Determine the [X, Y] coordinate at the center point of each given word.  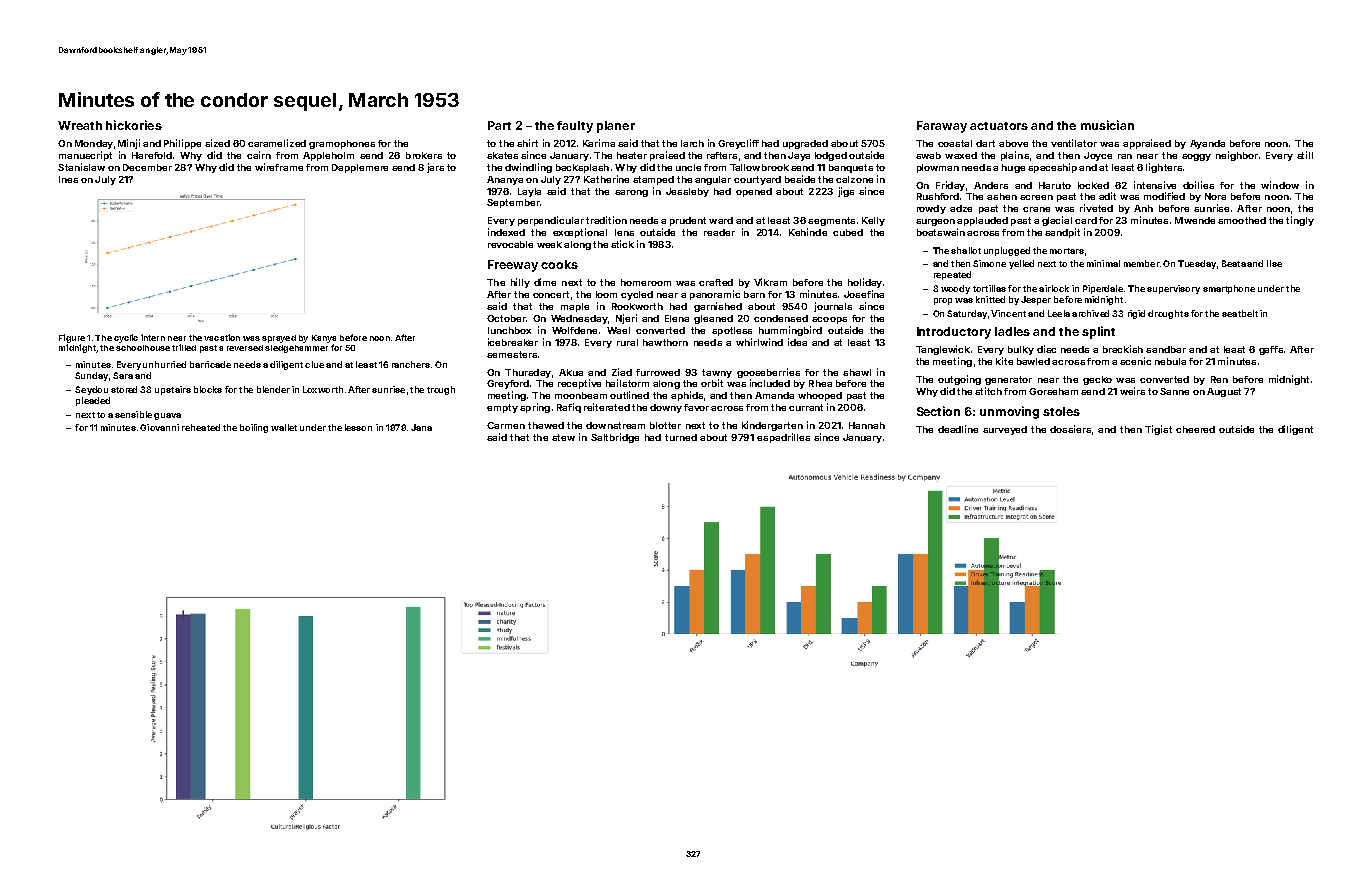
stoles [1061, 411]
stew [563, 437]
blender [273, 389]
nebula [1170, 361]
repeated [952, 275]
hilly [520, 283]
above [1013, 143]
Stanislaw [81, 167]
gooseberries [768, 373]
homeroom [646, 282]
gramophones [342, 144]
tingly [1300, 221]
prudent [688, 221]
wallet [284, 427]
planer [616, 127]
